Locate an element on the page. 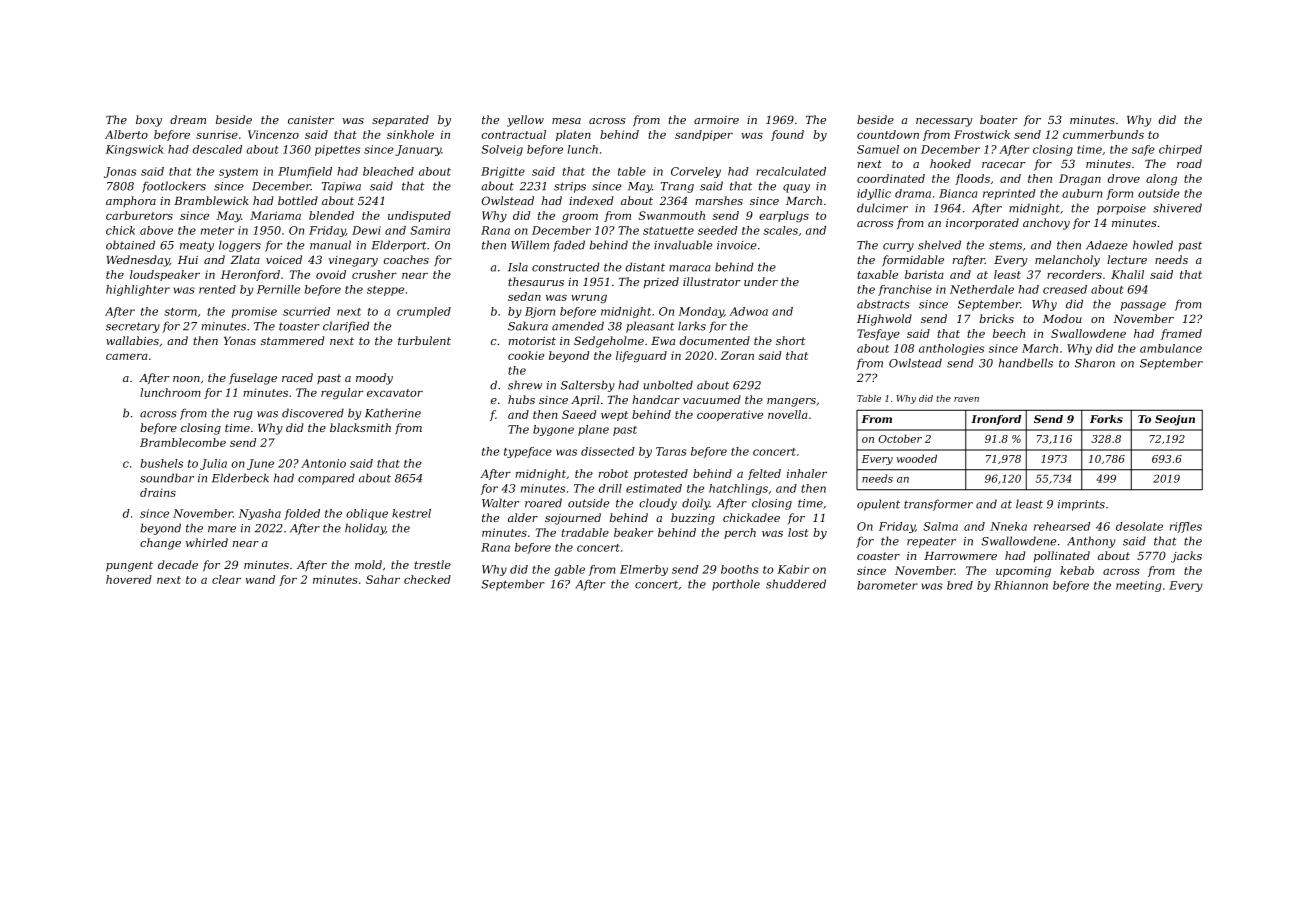 Image resolution: width=1308 pixels, height=924 pixels. April is located at coordinates (585, 400).
